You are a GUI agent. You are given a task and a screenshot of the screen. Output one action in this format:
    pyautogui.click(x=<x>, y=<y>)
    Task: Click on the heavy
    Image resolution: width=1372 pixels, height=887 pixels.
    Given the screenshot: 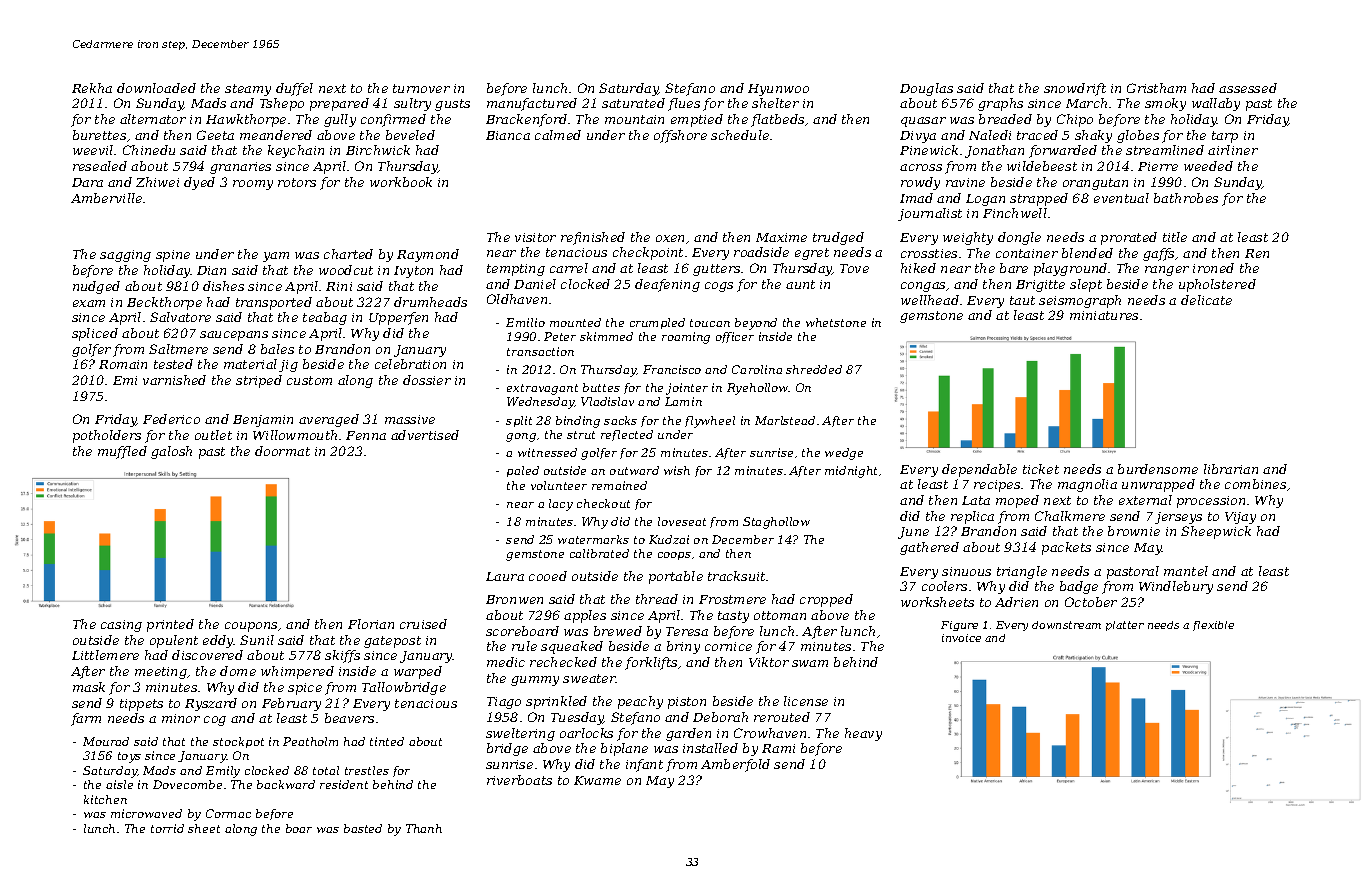 What is the action you would take?
    pyautogui.click(x=863, y=734)
